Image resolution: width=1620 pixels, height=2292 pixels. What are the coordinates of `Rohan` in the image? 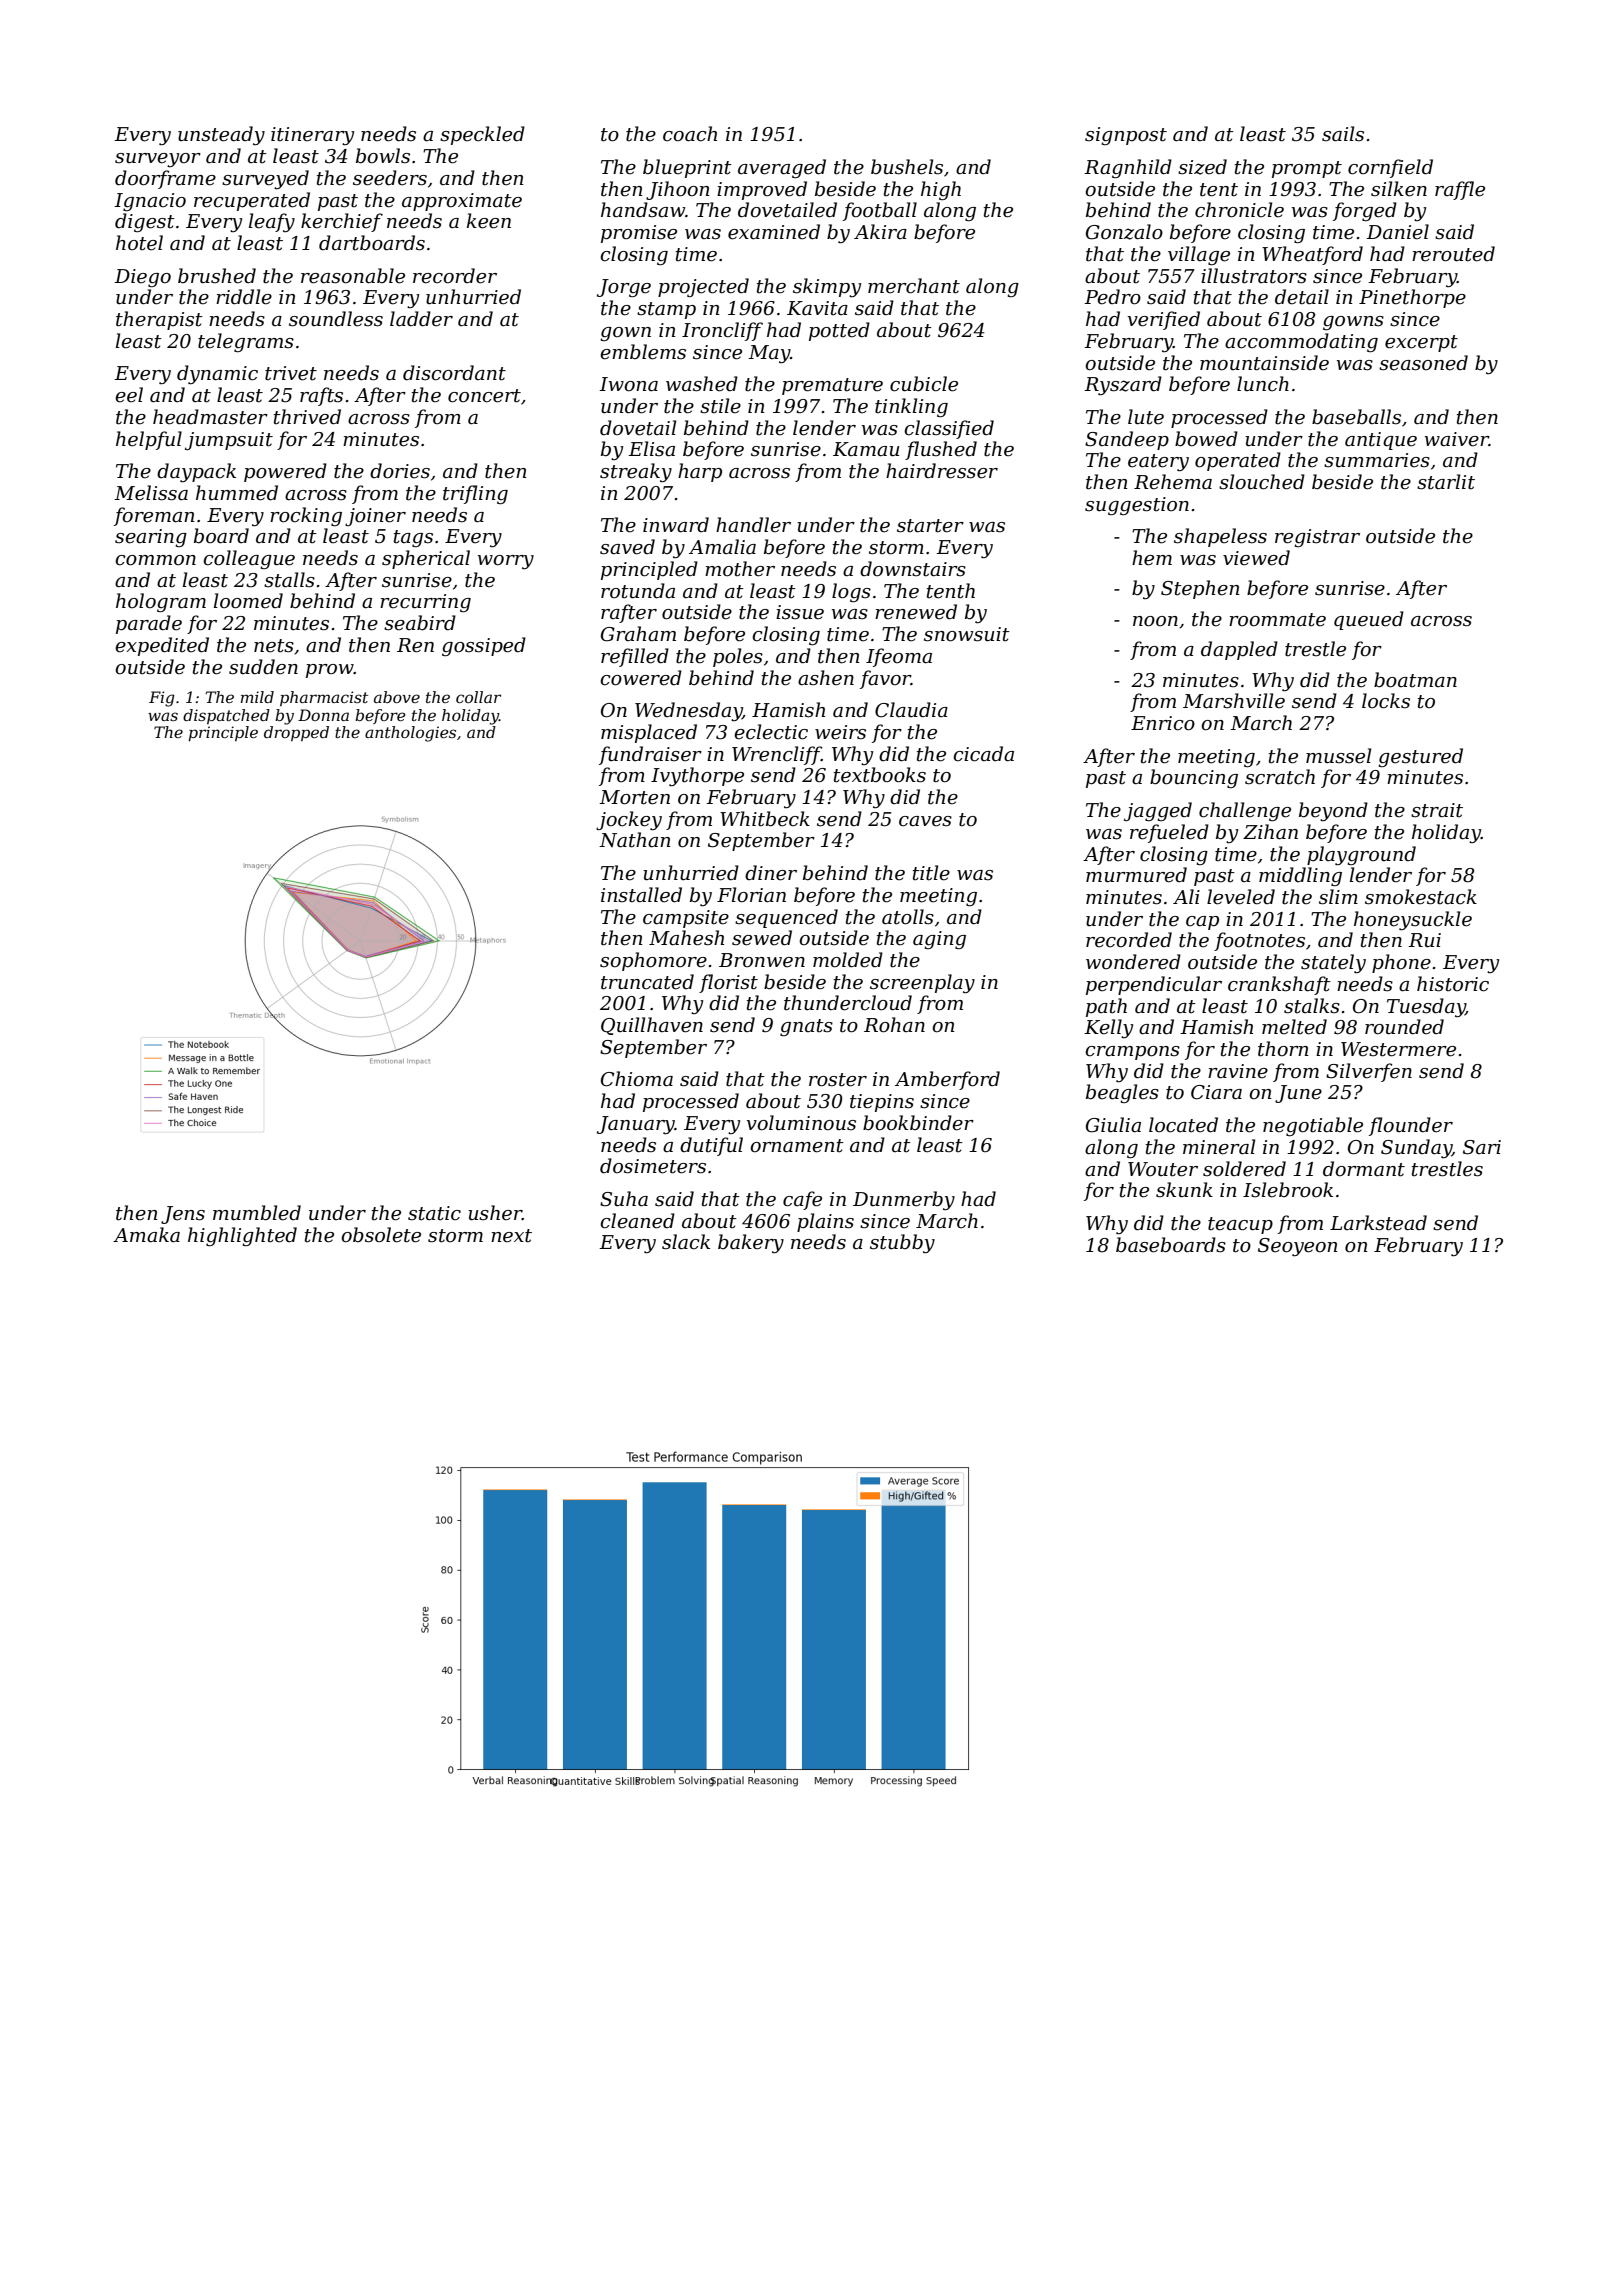 It's located at (894, 1025).
